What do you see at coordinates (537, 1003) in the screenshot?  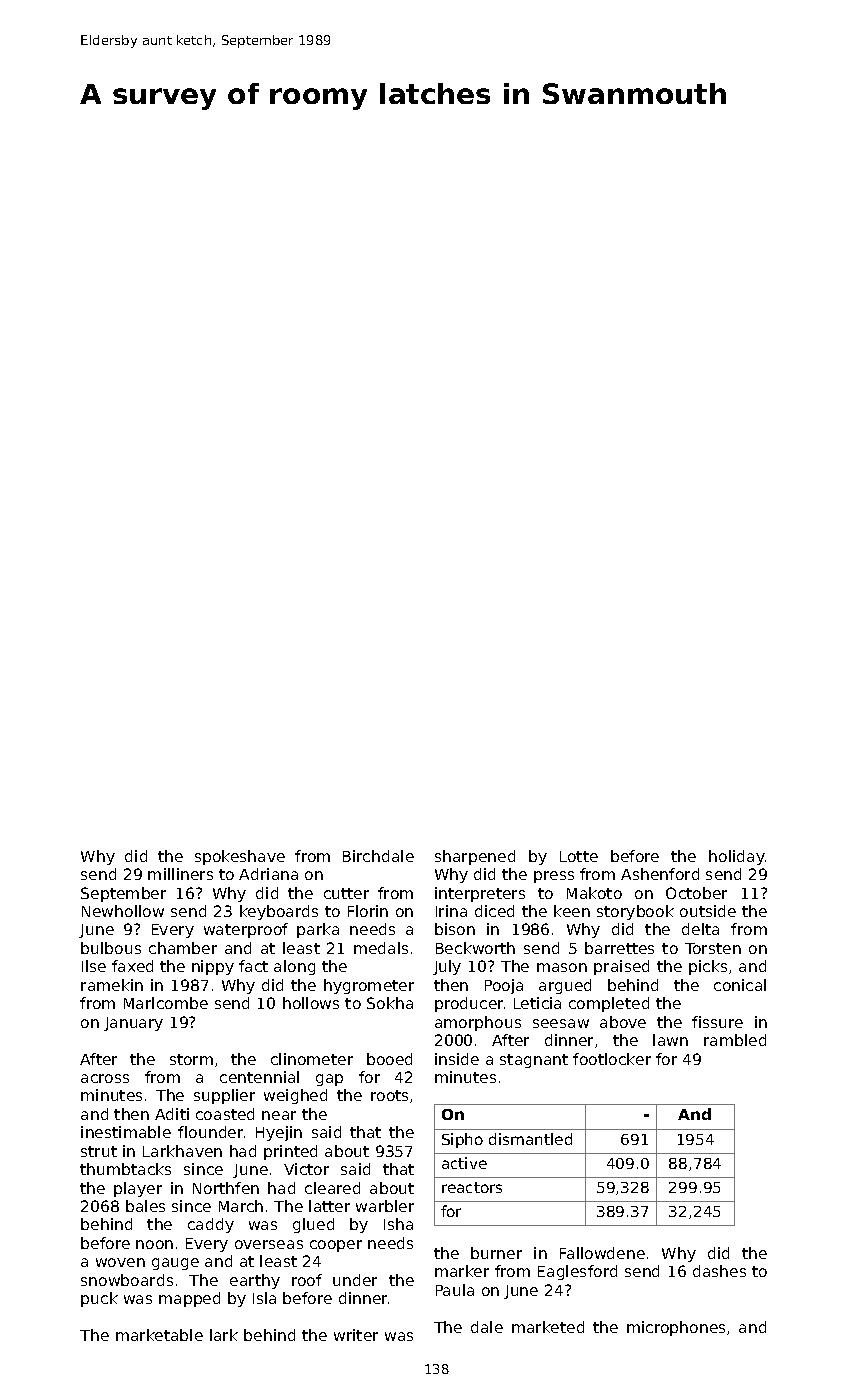 I see `Leticia` at bounding box center [537, 1003].
